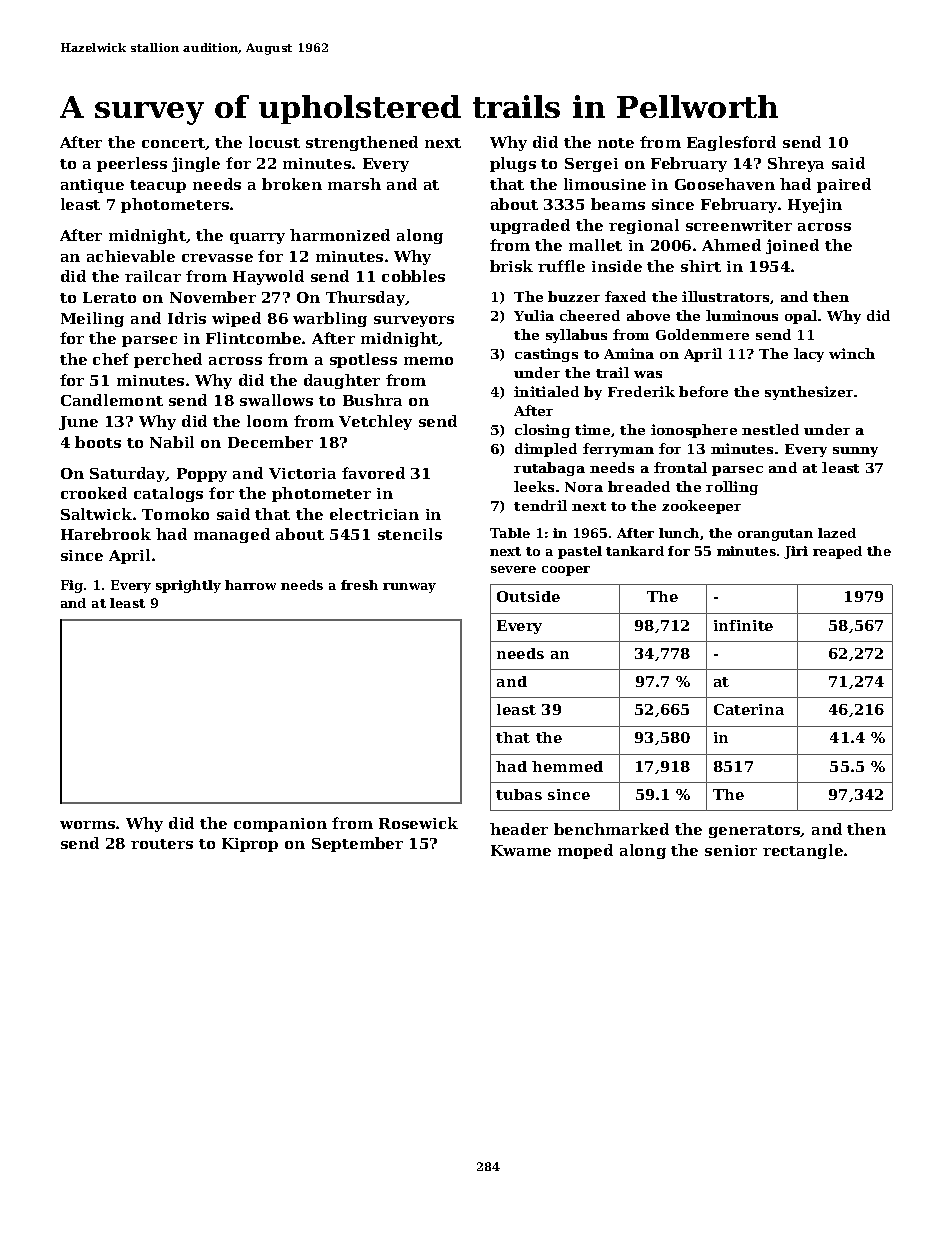 The image size is (952, 1233). What do you see at coordinates (590, 315) in the screenshot?
I see `cheered` at bounding box center [590, 315].
